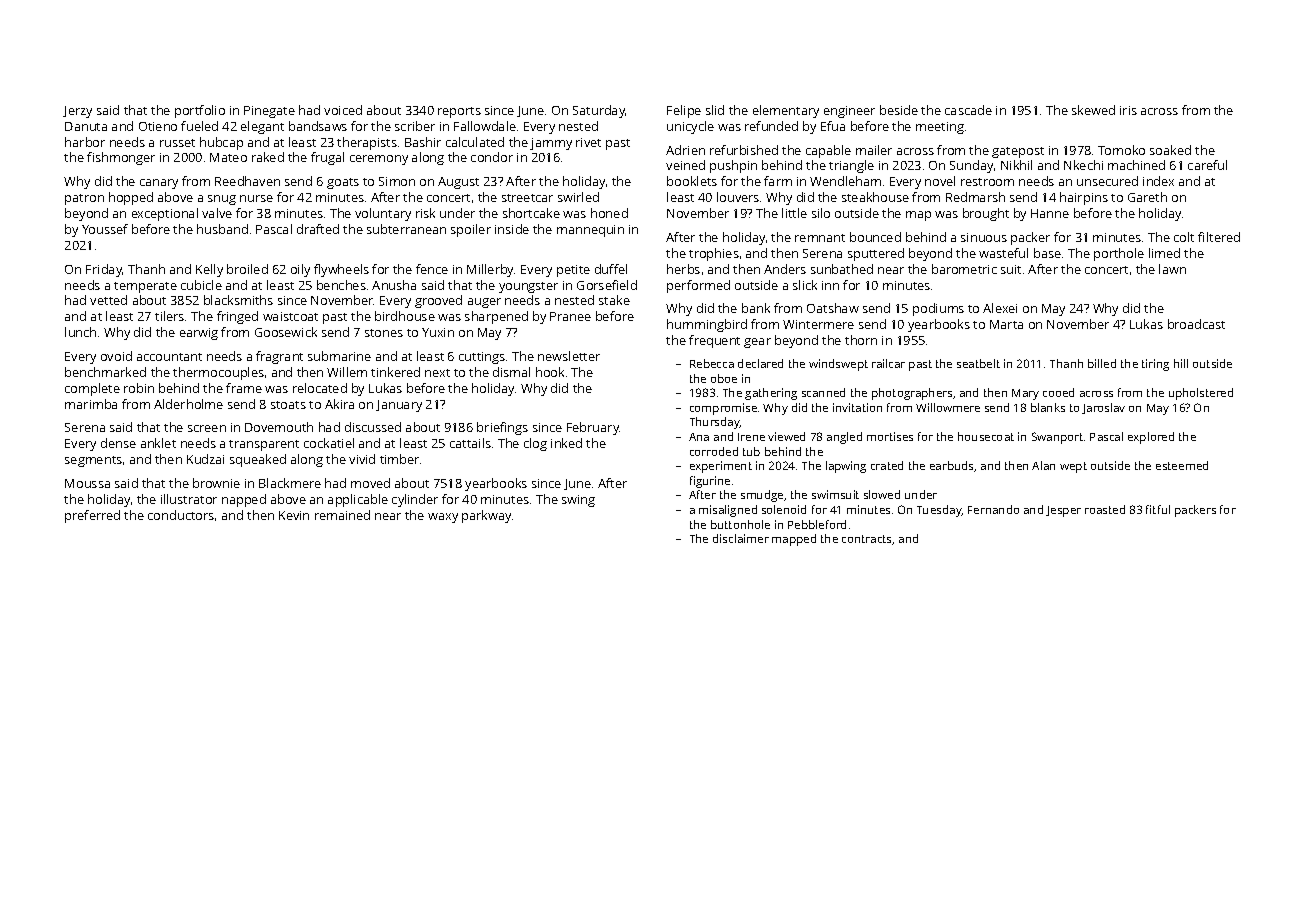 The height and width of the image is (924, 1308). What do you see at coordinates (550, 372) in the image?
I see `hook` at bounding box center [550, 372].
